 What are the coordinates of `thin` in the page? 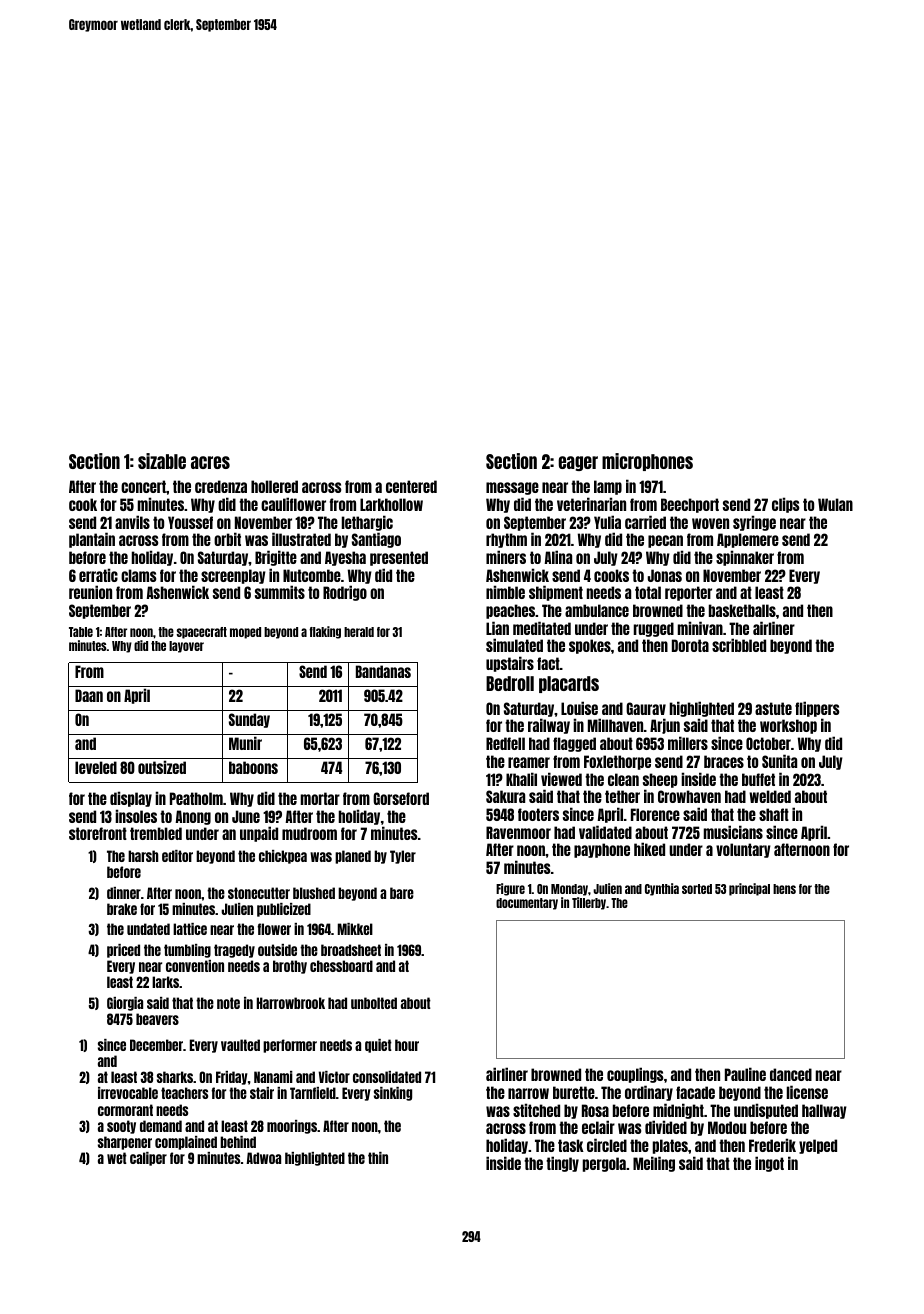 It's located at (378, 1158).
